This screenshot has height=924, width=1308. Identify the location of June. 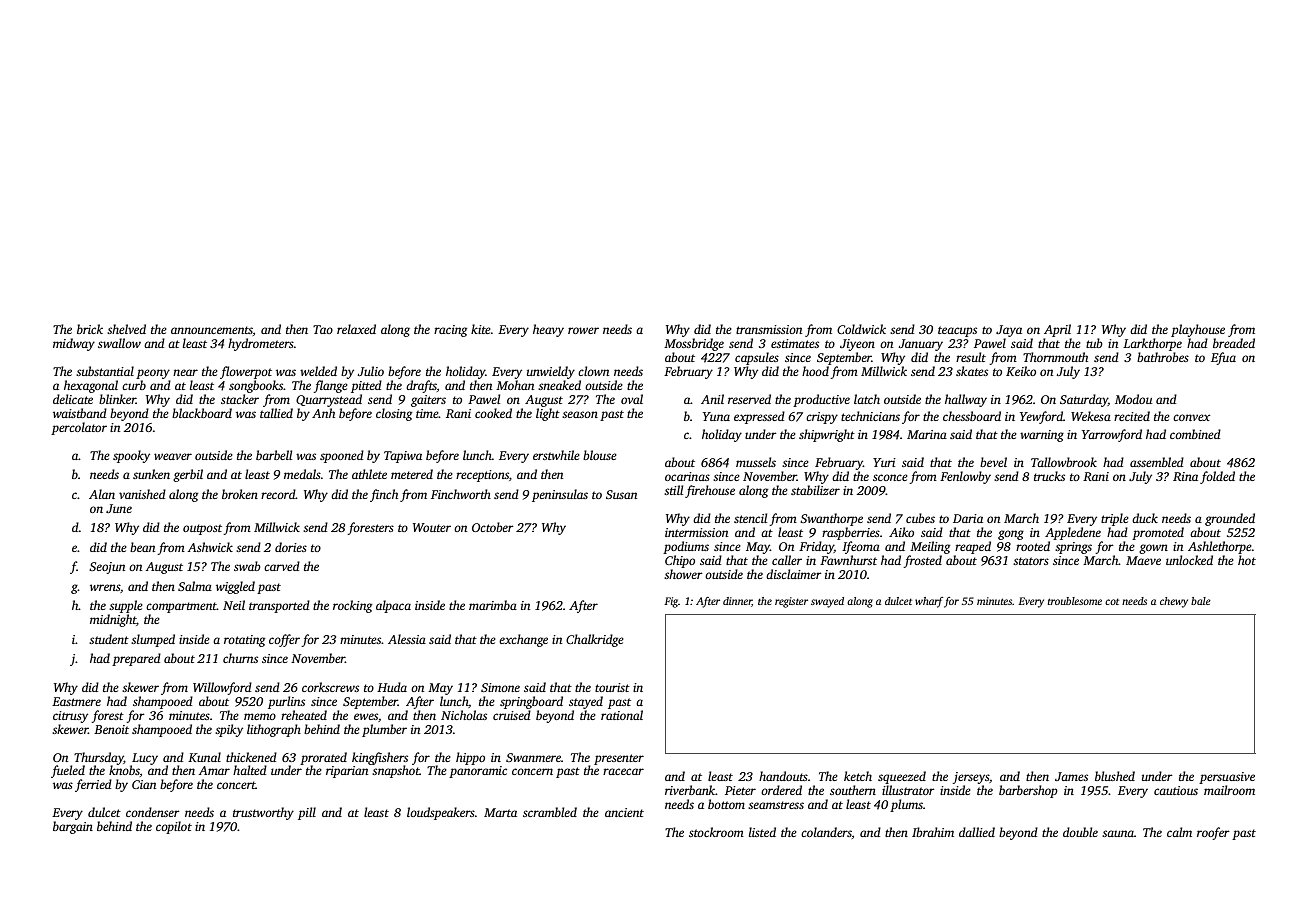
(119, 508).
